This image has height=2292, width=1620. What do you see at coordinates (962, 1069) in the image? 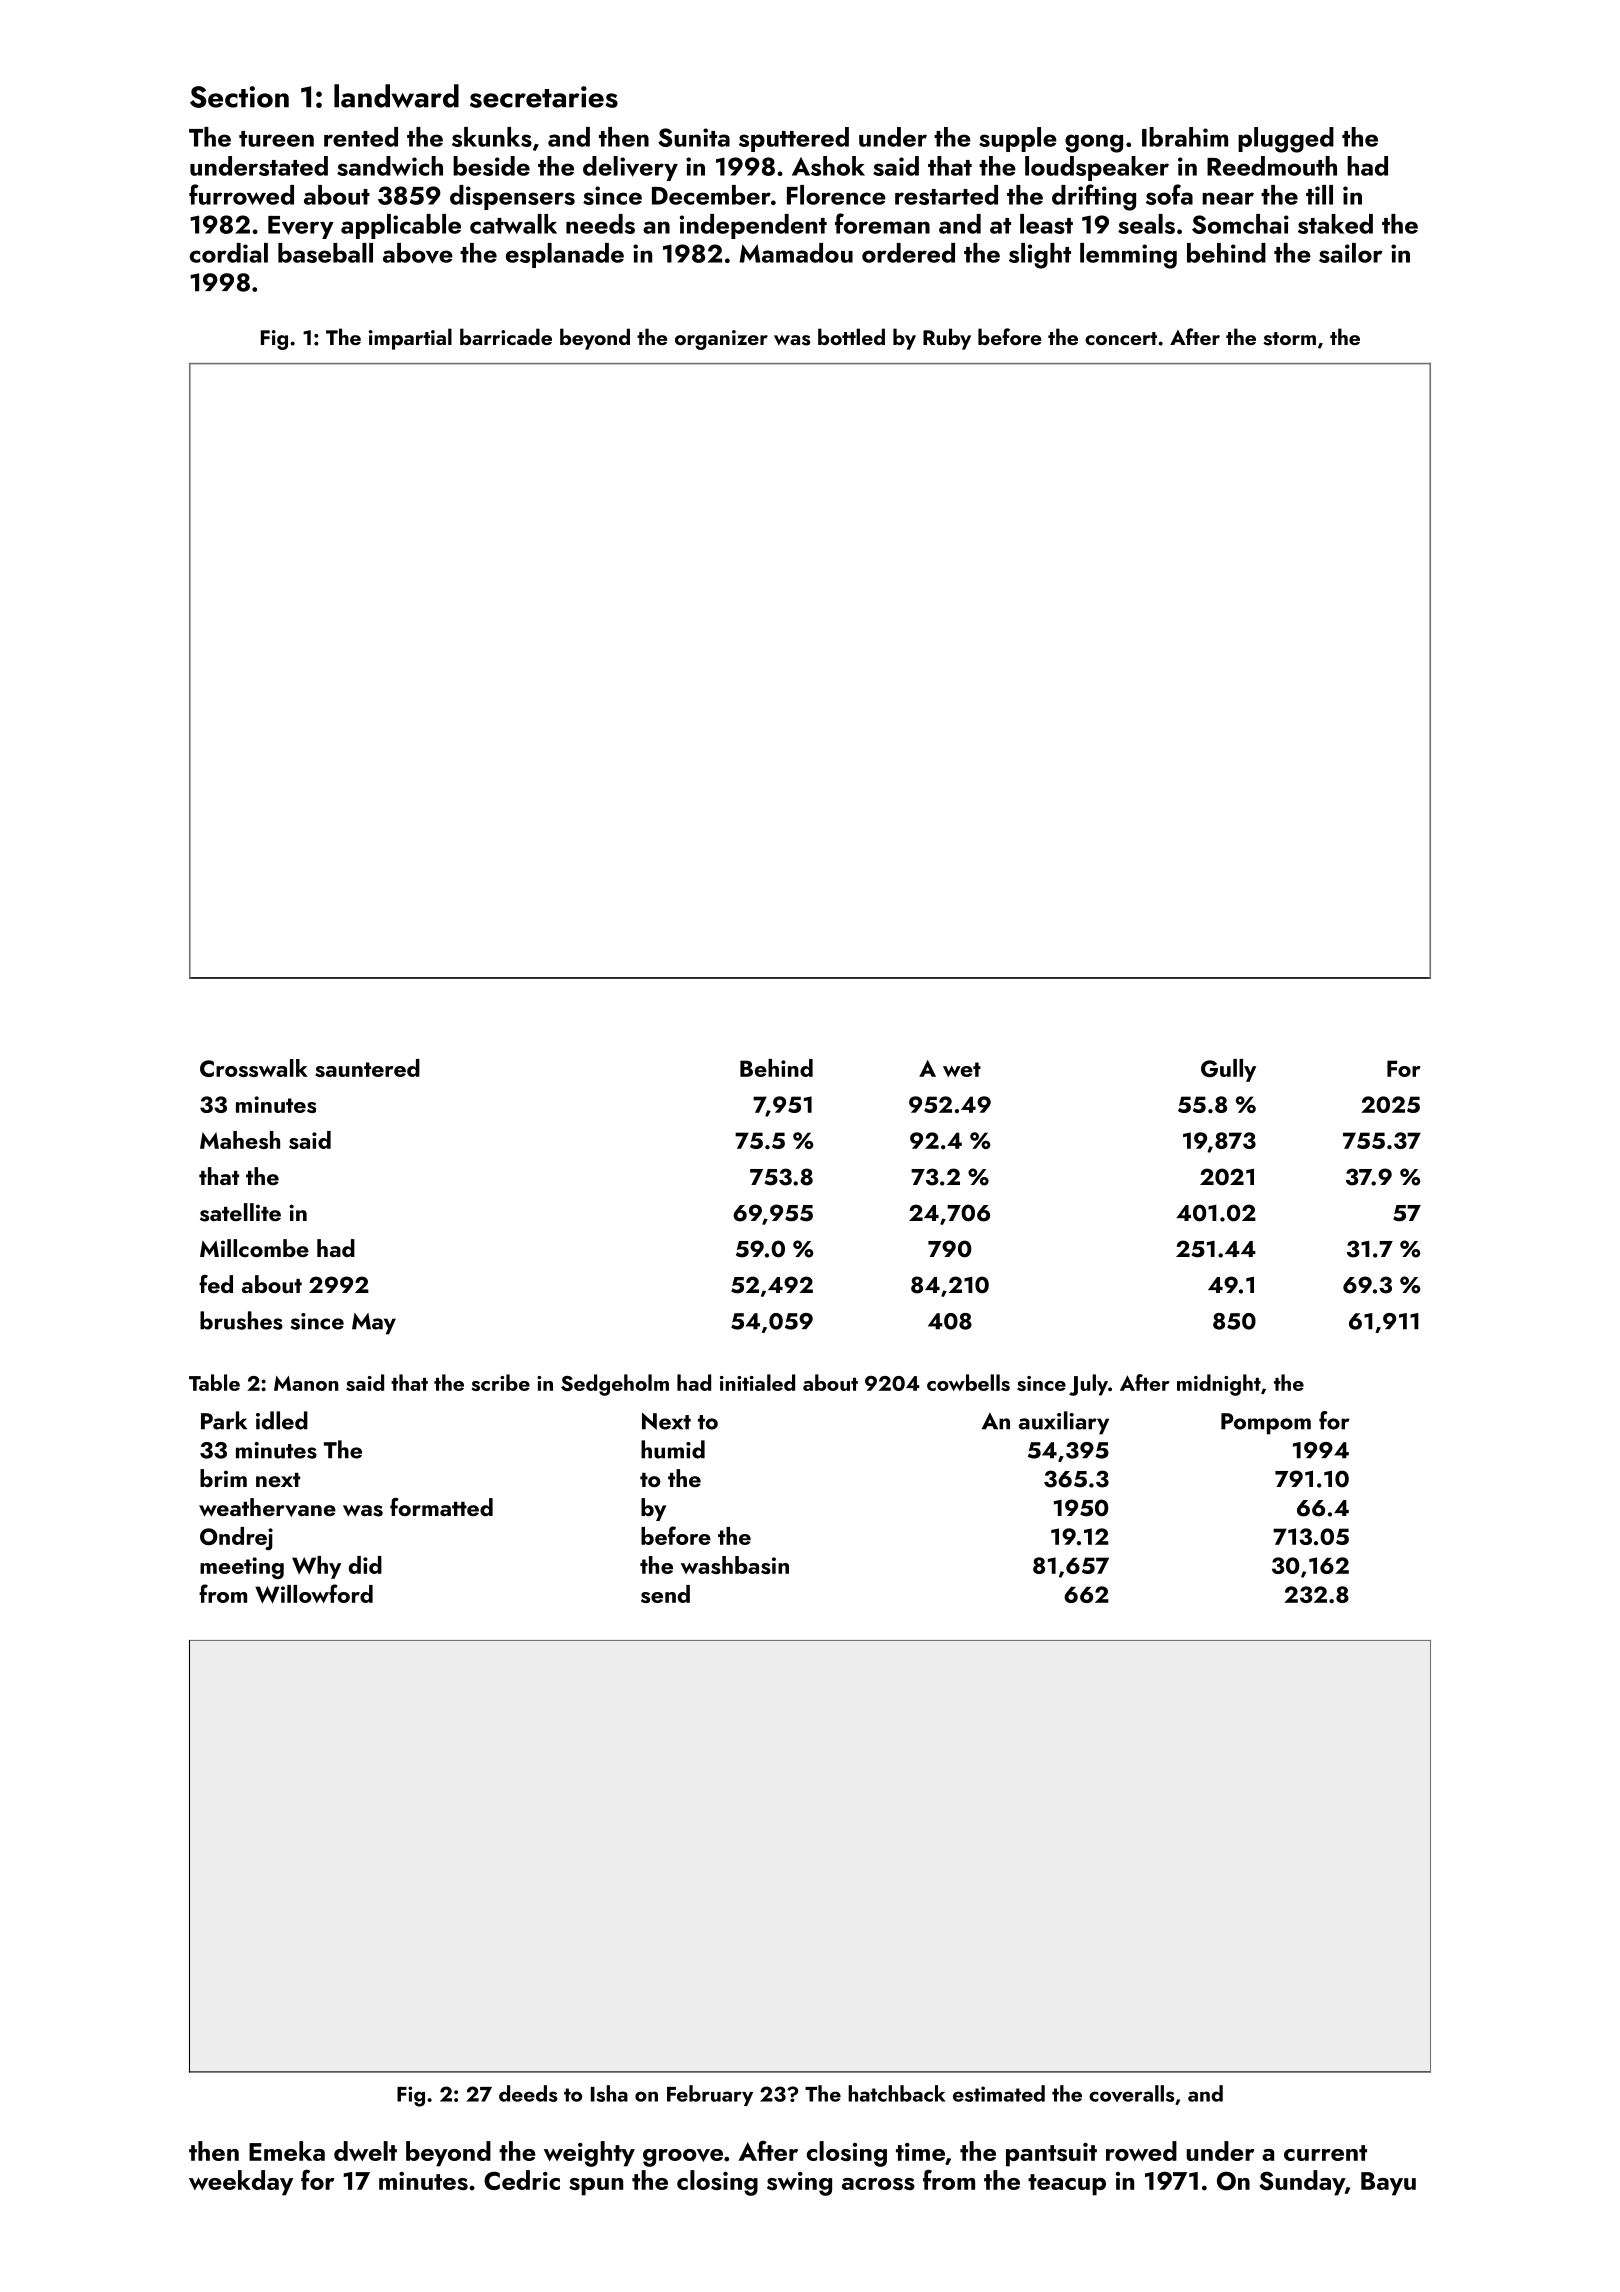
I see `wet` at bounding box center [962, 1069].
